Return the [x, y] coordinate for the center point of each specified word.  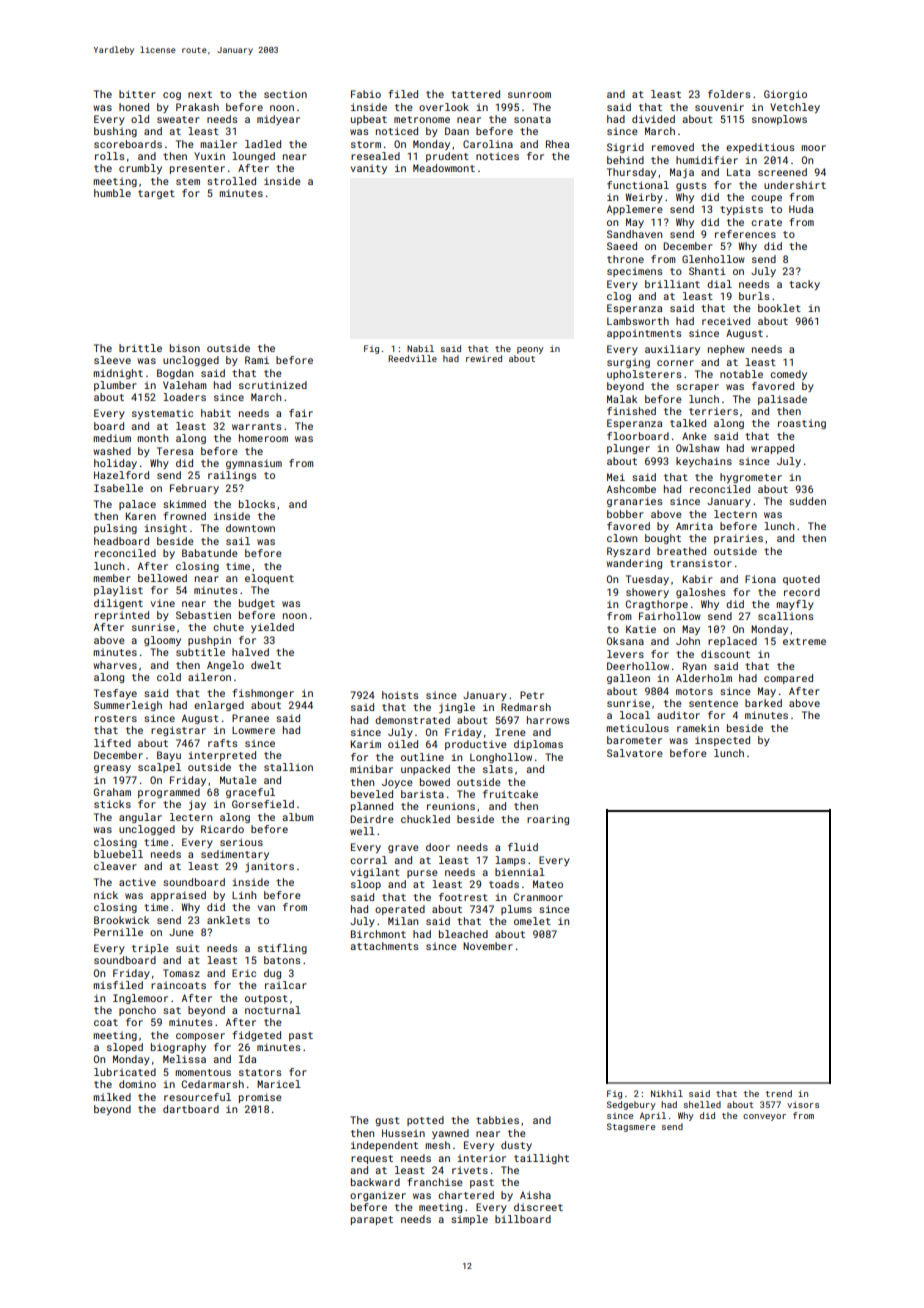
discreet [538, 1207]
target [156, 194]
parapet [372, 1220]
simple [469, 1220]
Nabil [420, 348]
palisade [782, 400]
